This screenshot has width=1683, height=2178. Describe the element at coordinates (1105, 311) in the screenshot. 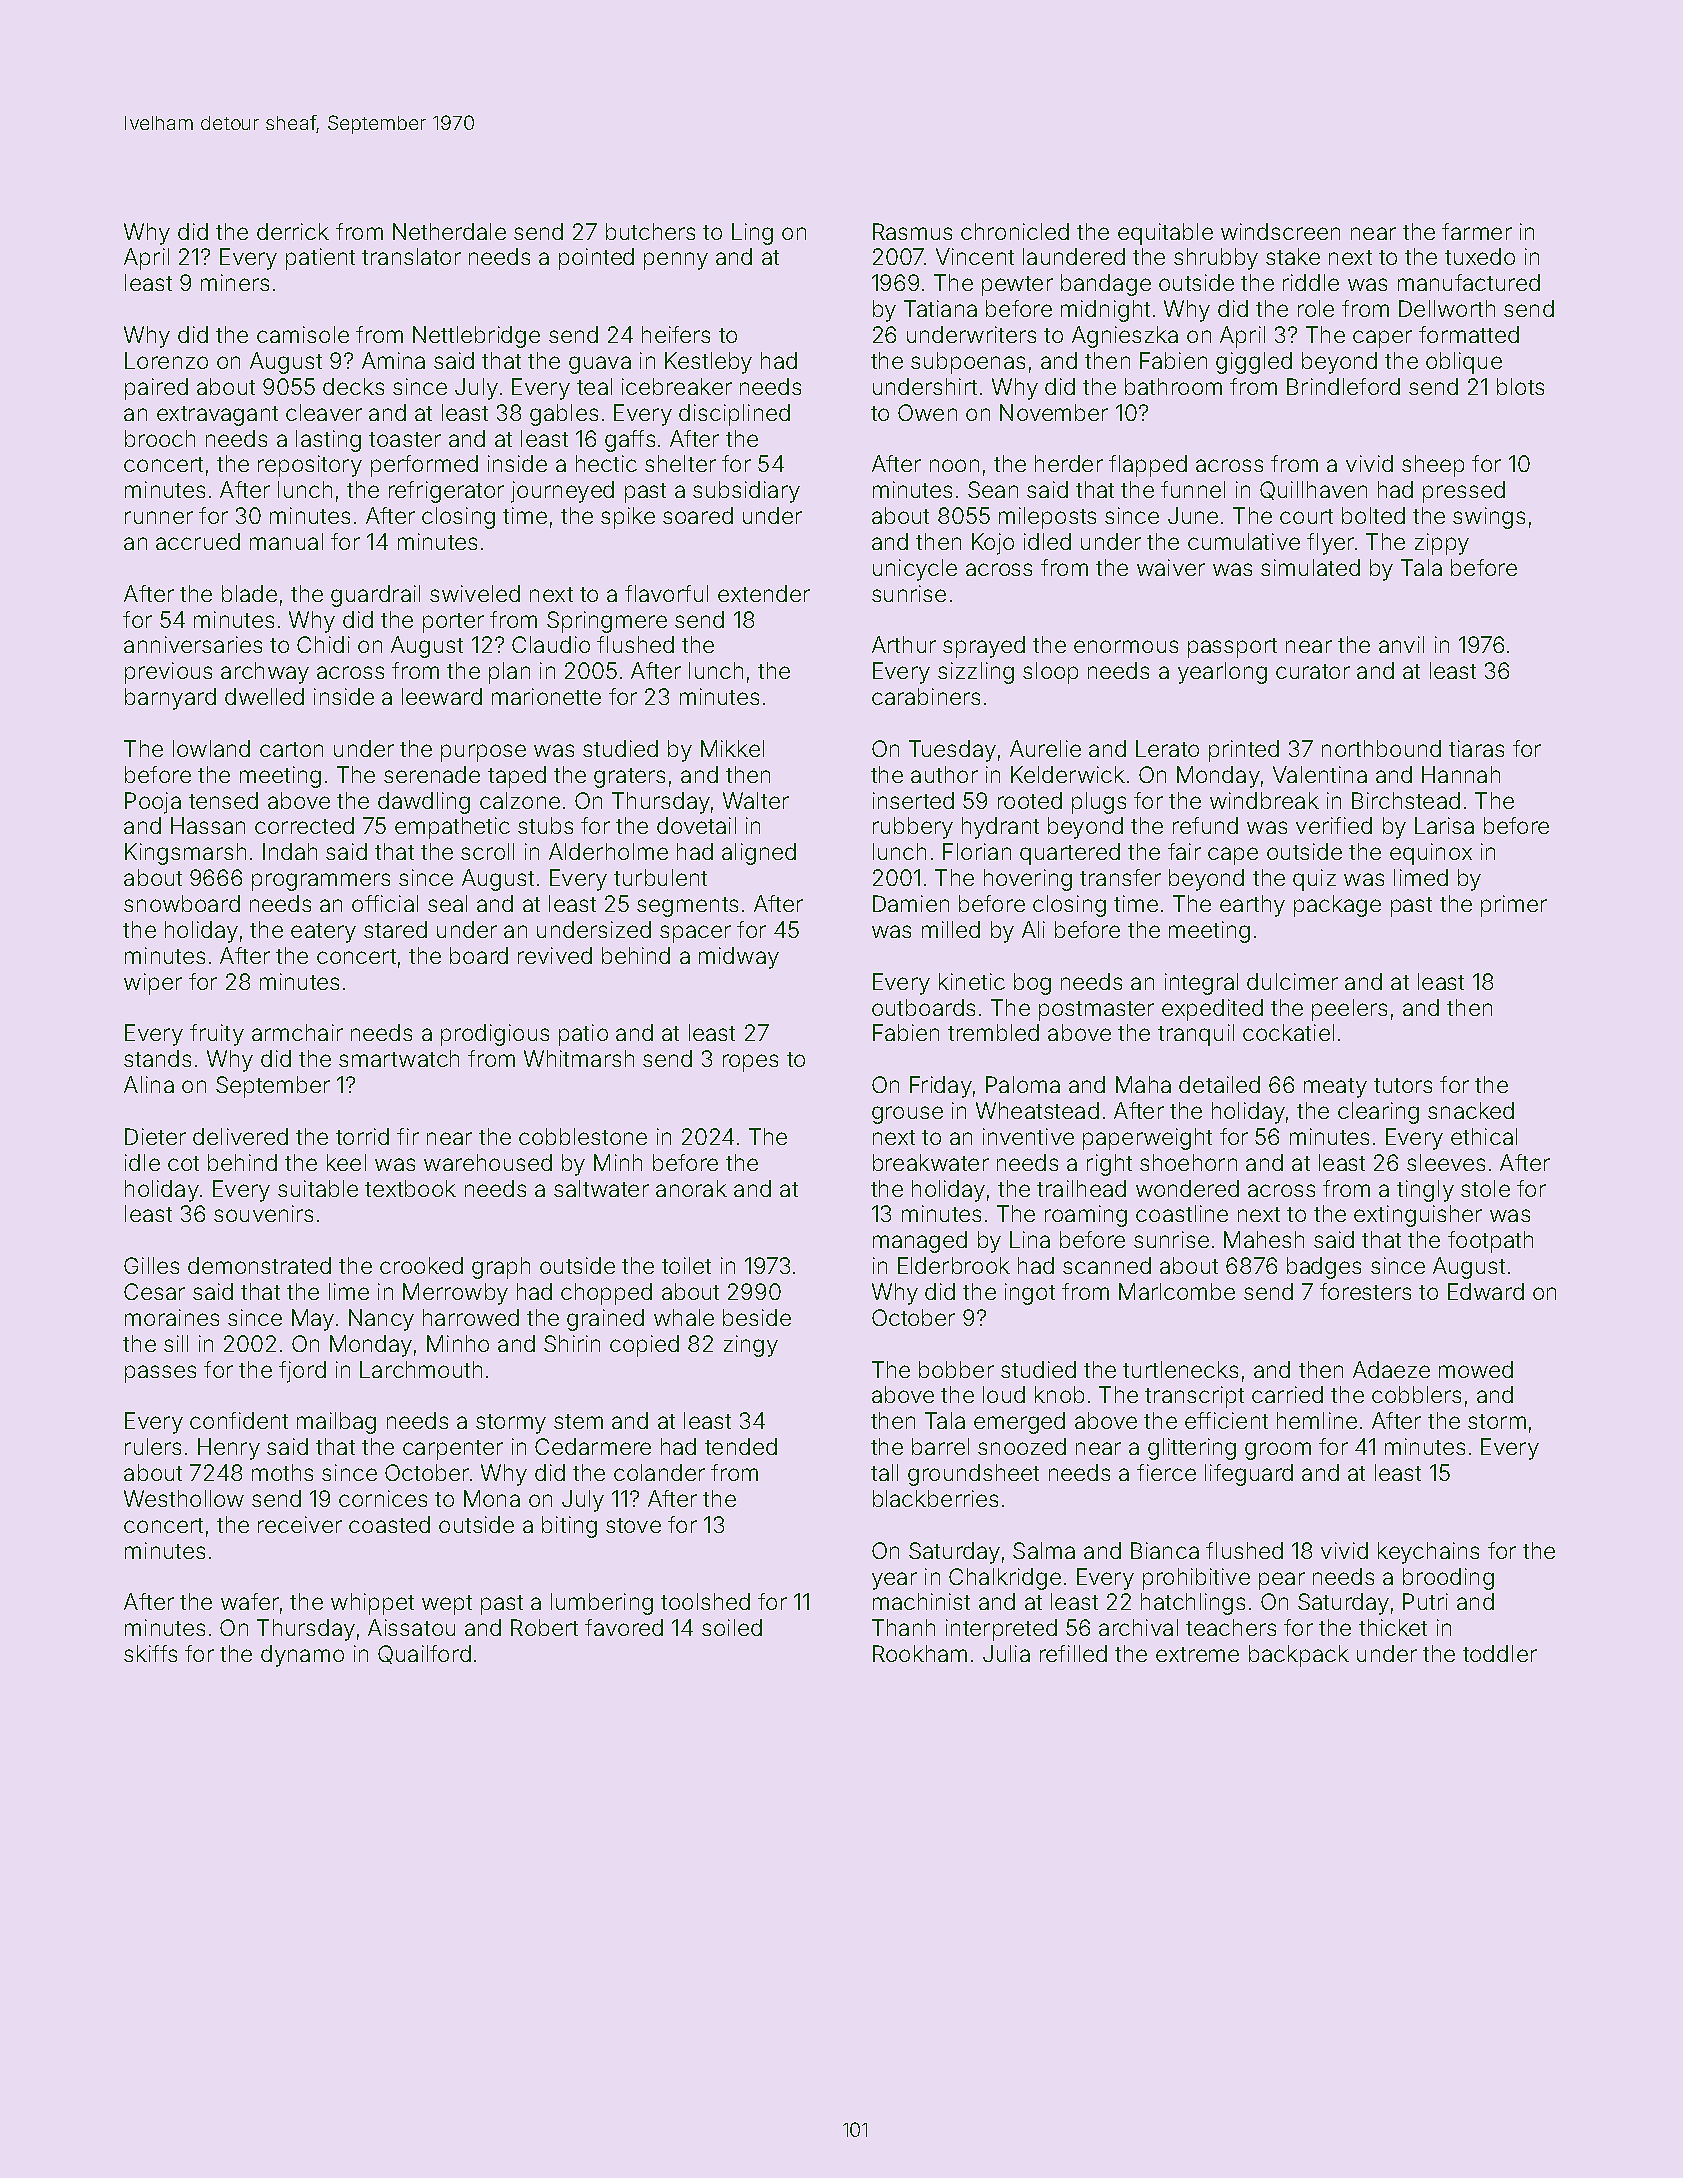

I see `midnight` at that location.
